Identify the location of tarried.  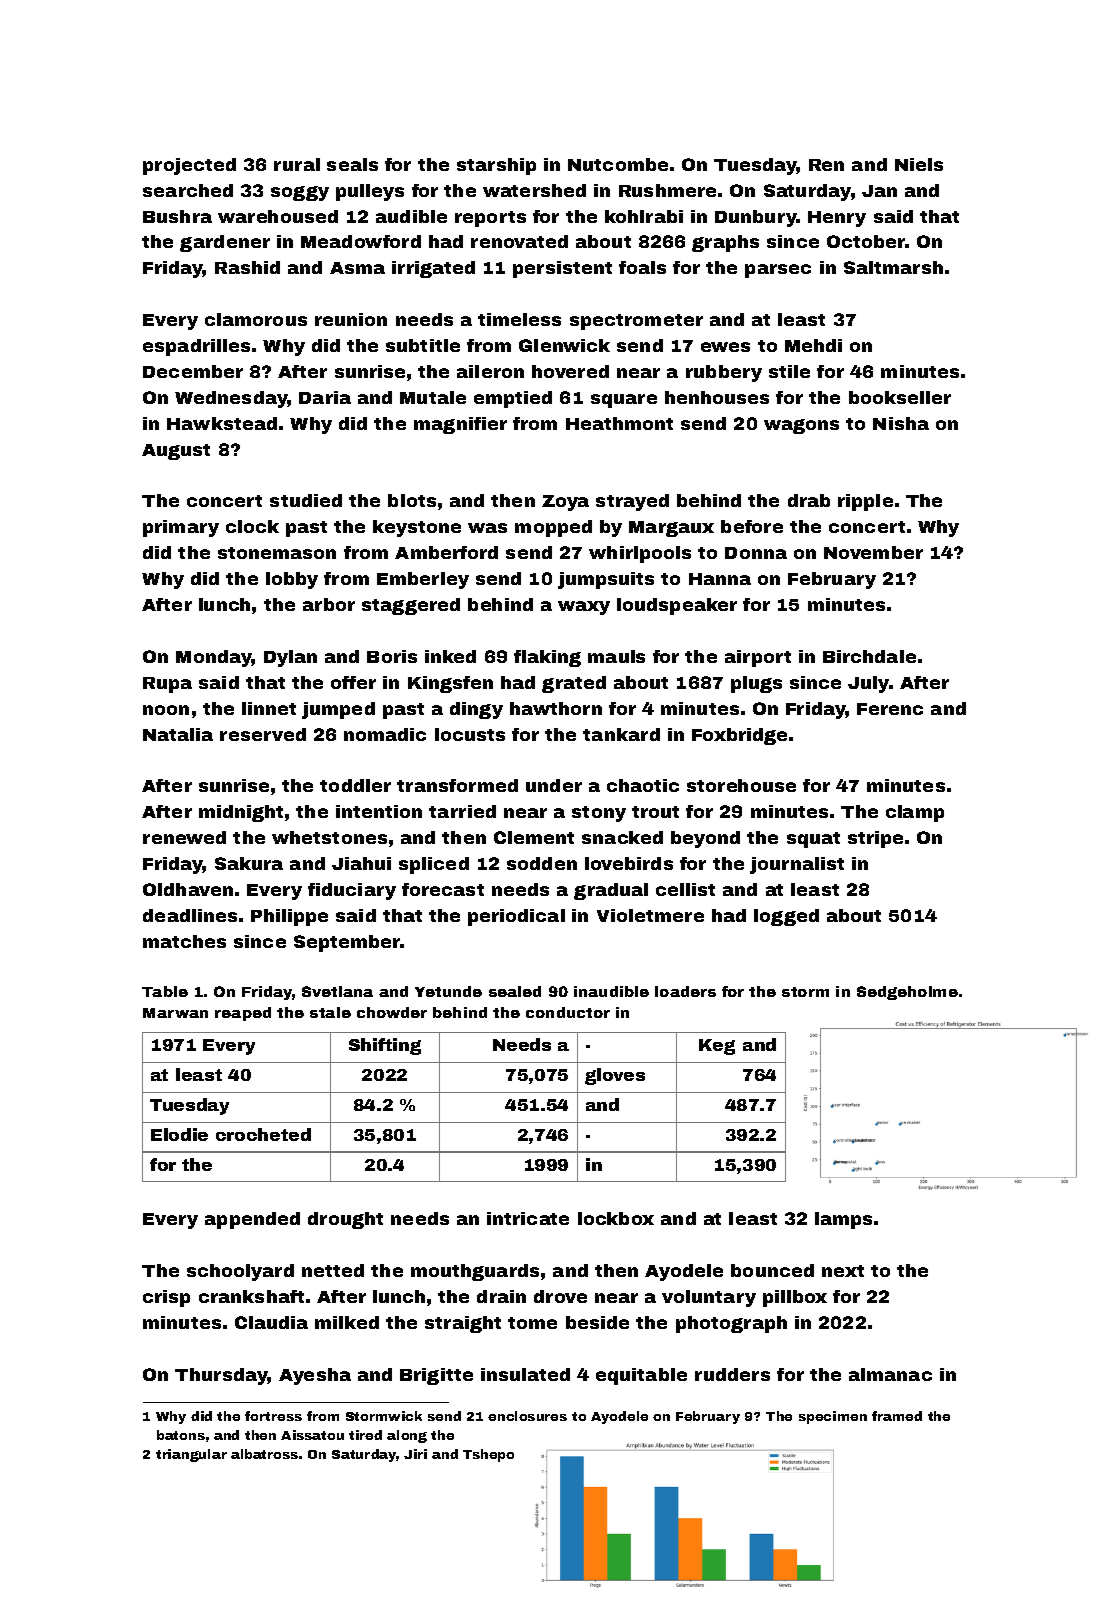
(462, 811).
